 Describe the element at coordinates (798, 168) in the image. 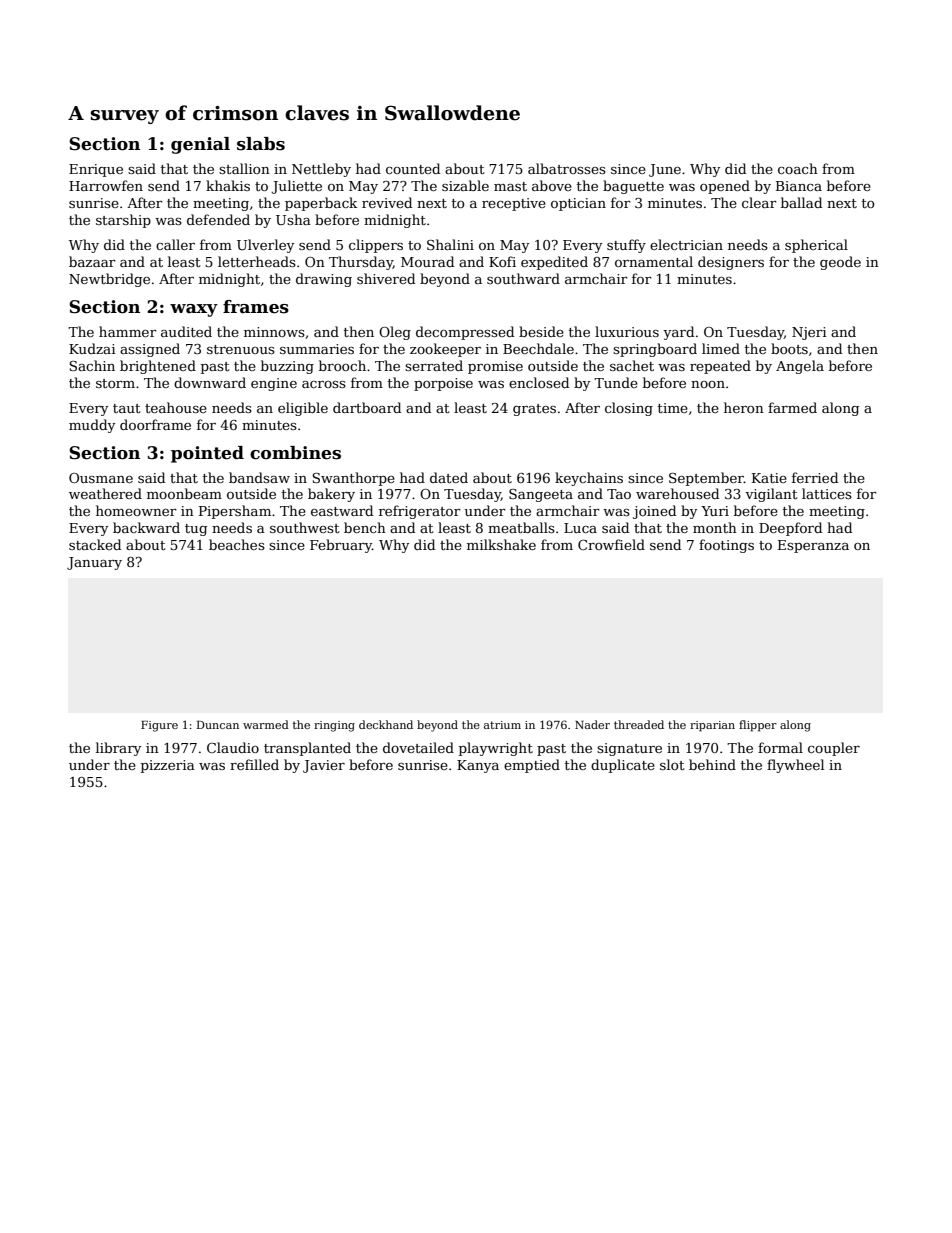

I see `coach` at that location.
